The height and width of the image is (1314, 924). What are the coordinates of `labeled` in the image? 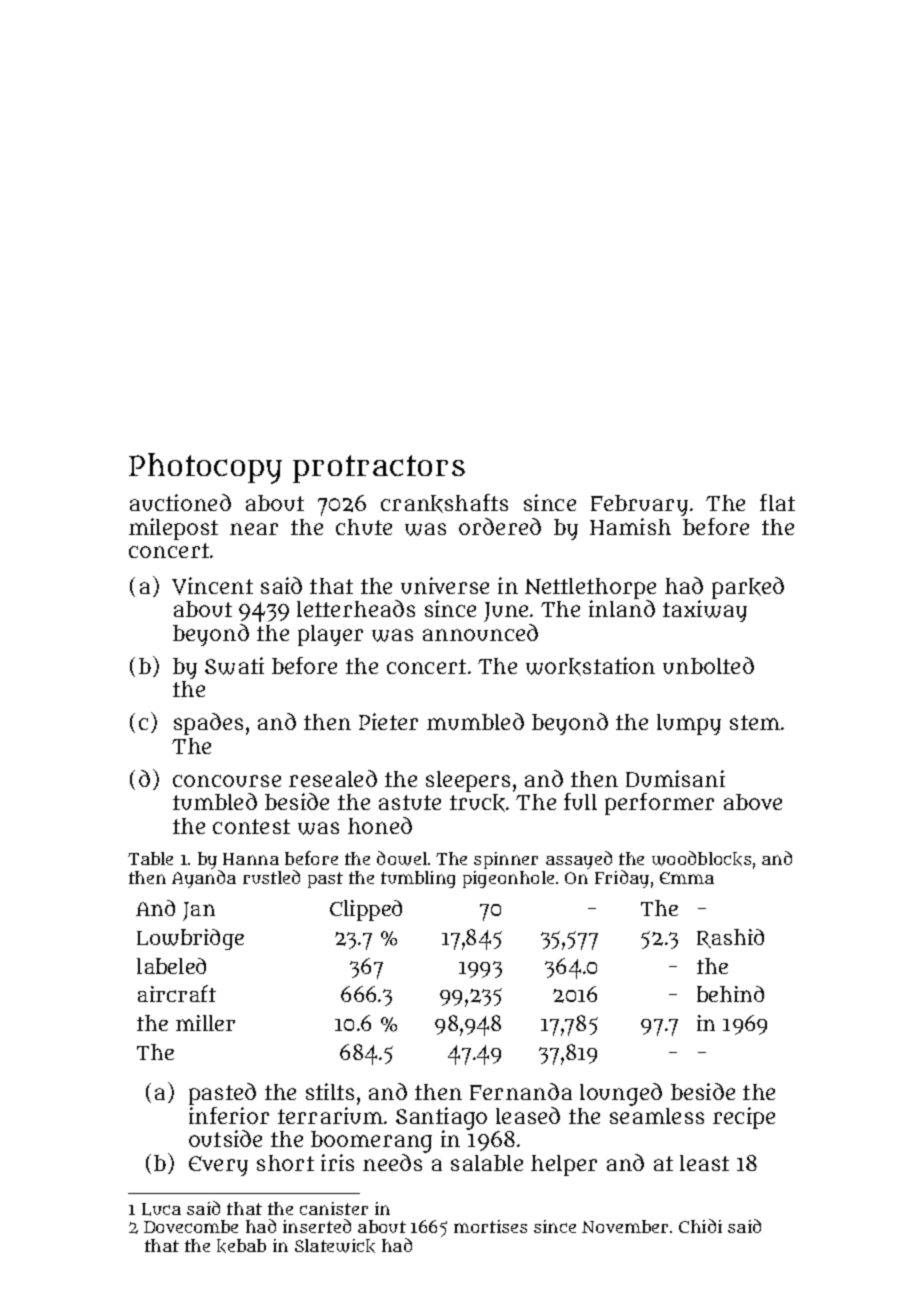 It's located at (171, 966).
